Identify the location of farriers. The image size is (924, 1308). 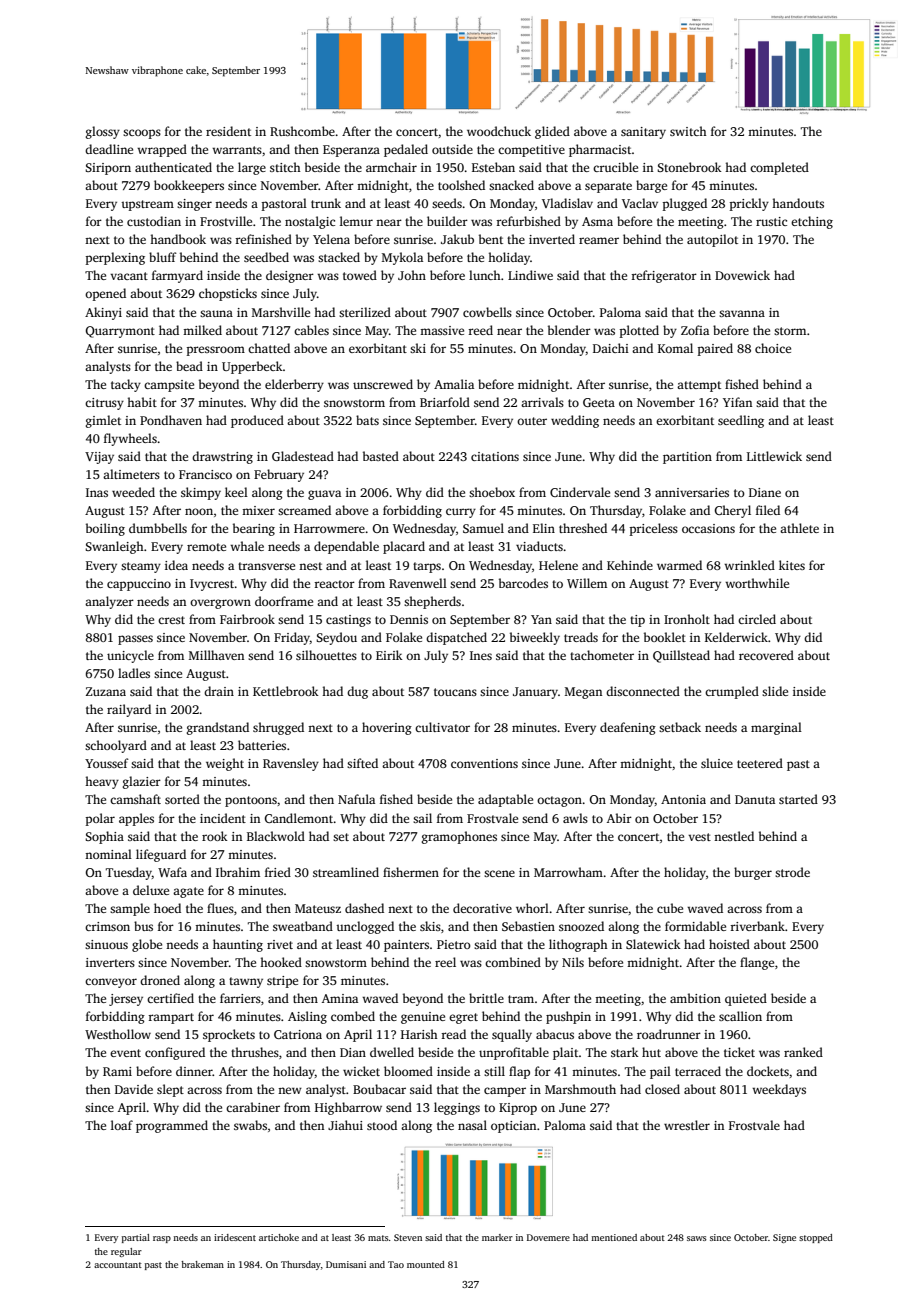
(240, 998).
